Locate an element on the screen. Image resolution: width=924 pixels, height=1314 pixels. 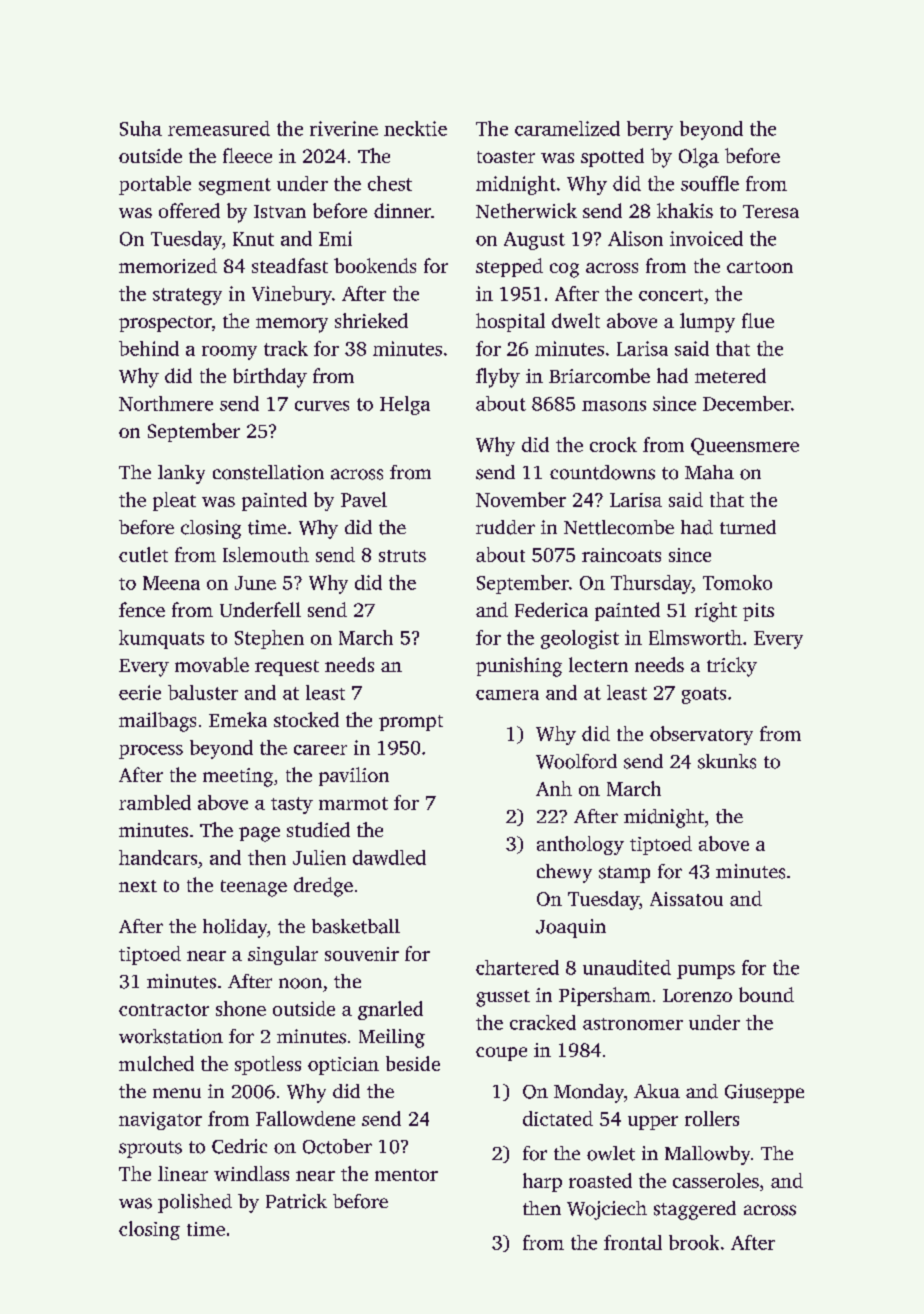
necktie is located at coordinates (415, 128).
